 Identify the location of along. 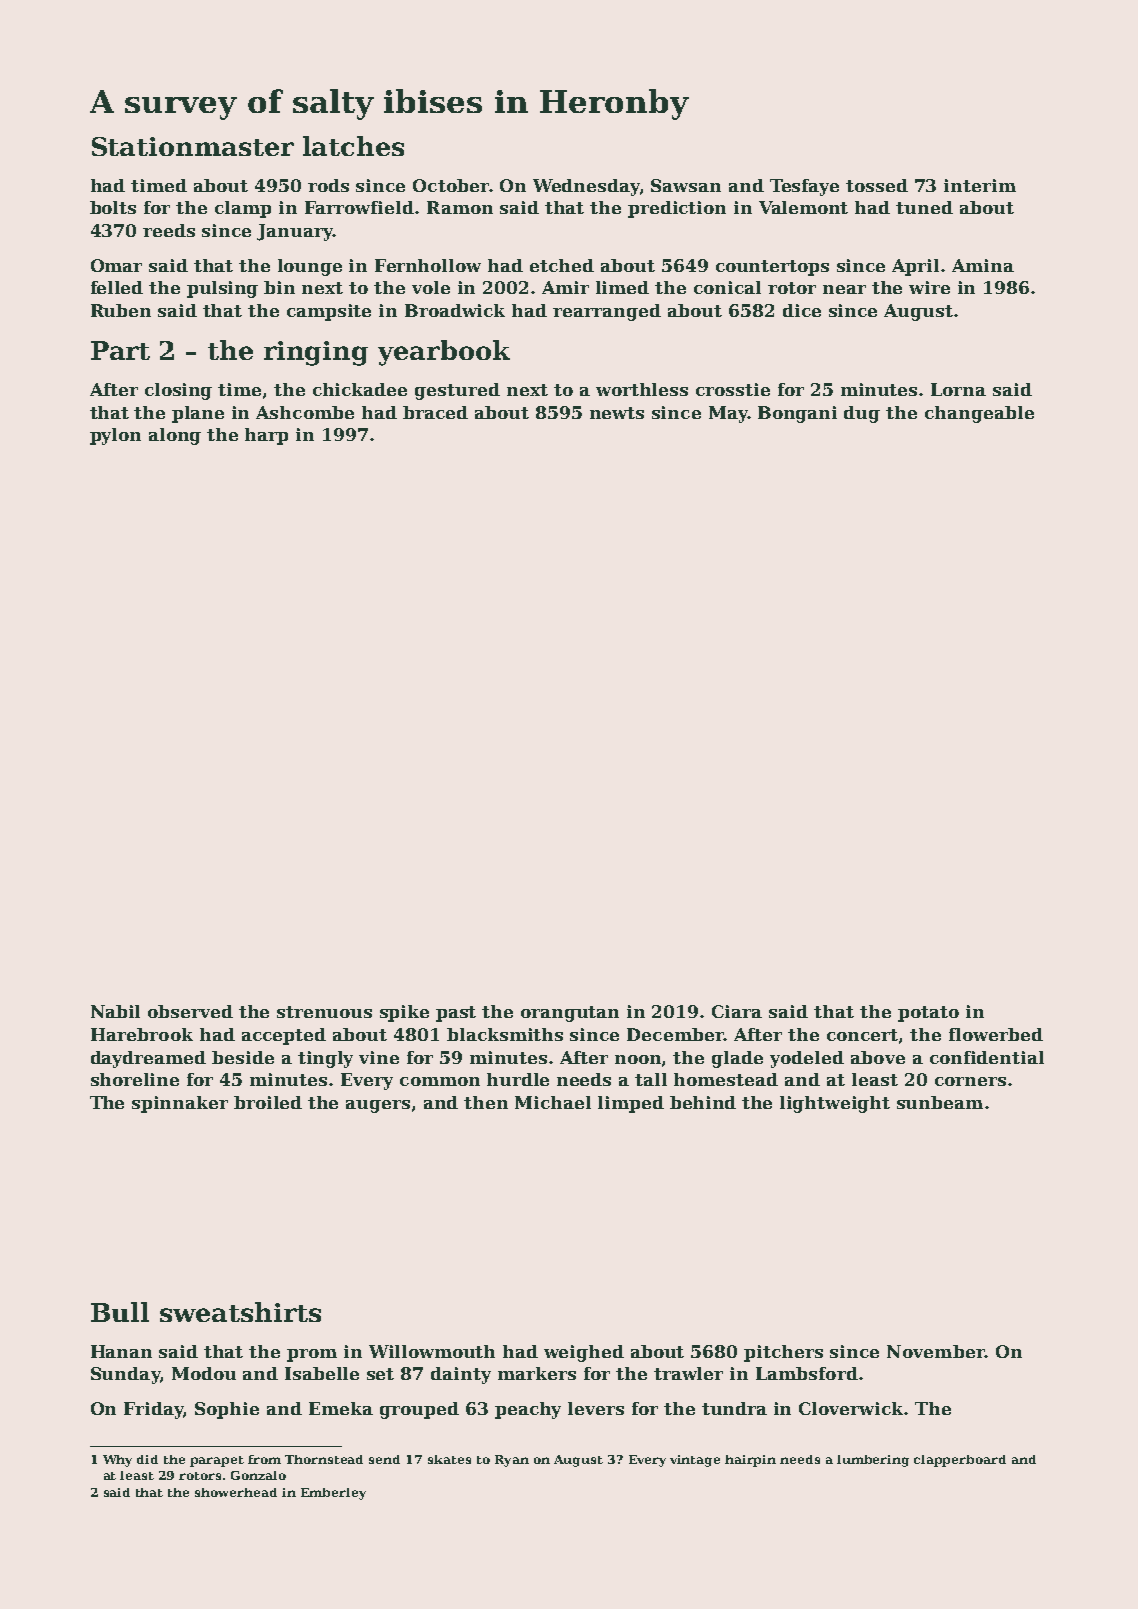
(175, 436).
